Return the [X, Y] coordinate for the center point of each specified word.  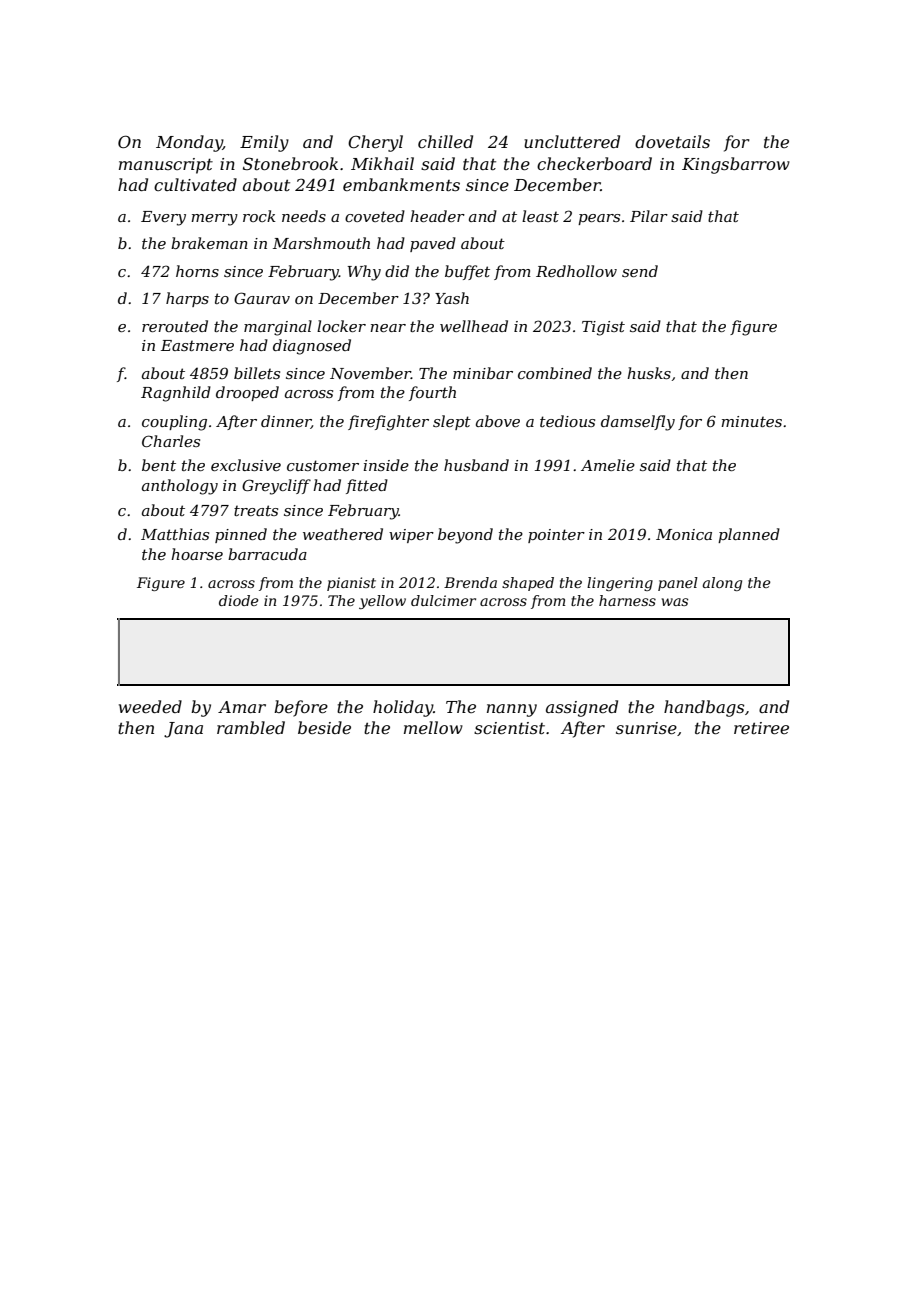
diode [239, 600]
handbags [704, 708]
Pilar [649, 216]
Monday [189, 143]
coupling [174, 423]
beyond [465, 536]
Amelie [608, 465]
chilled [445, 141]
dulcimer [443, 600]
